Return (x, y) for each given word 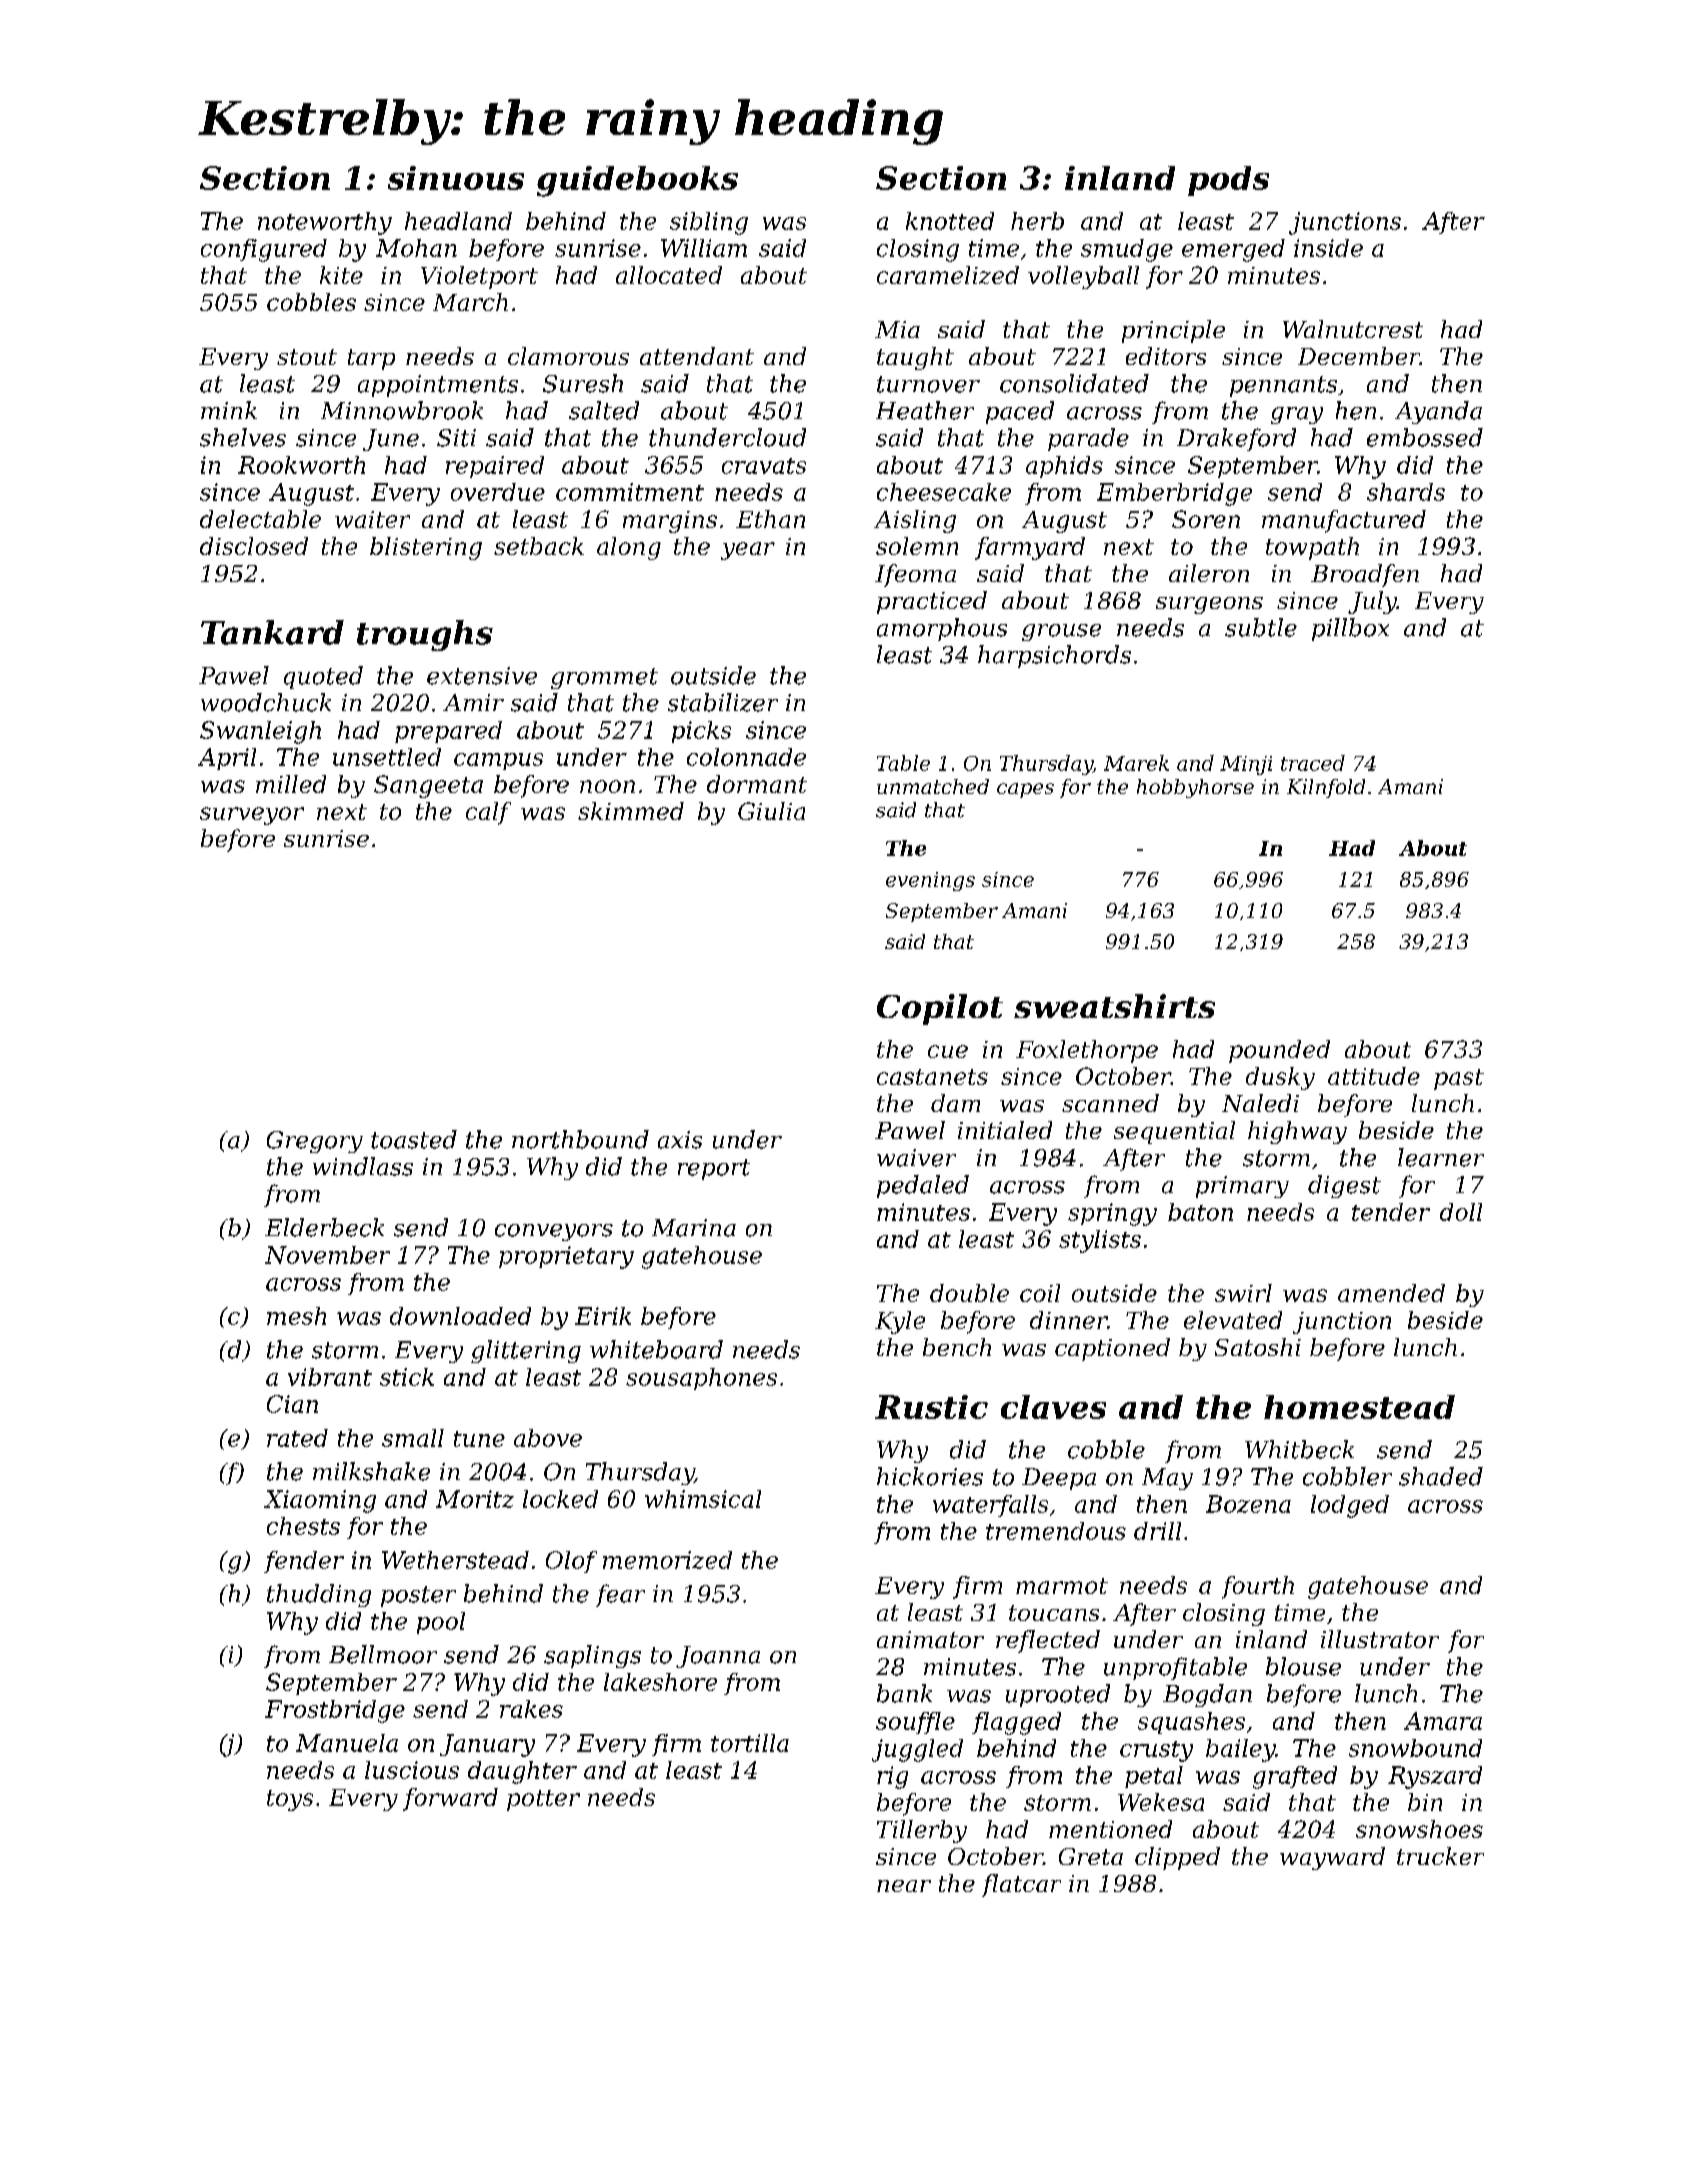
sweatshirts (1114, 1006)
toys (290, 1800)
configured (264, 250)
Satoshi (1258, 1347)
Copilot (940, 1009)
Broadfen (1365, 575)
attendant (697, 356)
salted (604, 410)
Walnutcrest (1353, 329)
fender (304, 1562)
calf (488, 813)
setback (539, 546)
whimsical (703, 1499)
